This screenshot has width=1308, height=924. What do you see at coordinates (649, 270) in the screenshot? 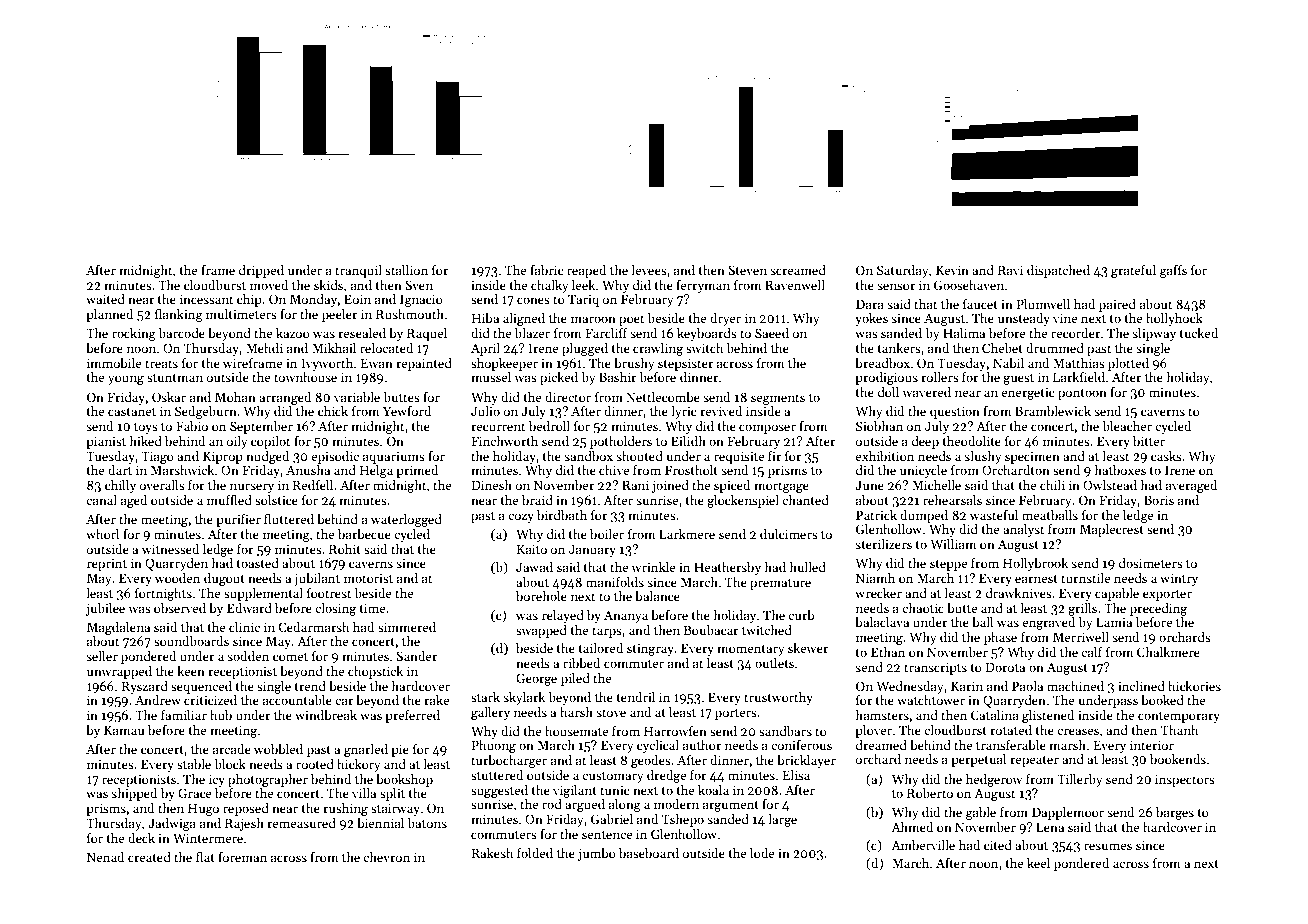
I see `levees` at bounding box center [649, 270].
